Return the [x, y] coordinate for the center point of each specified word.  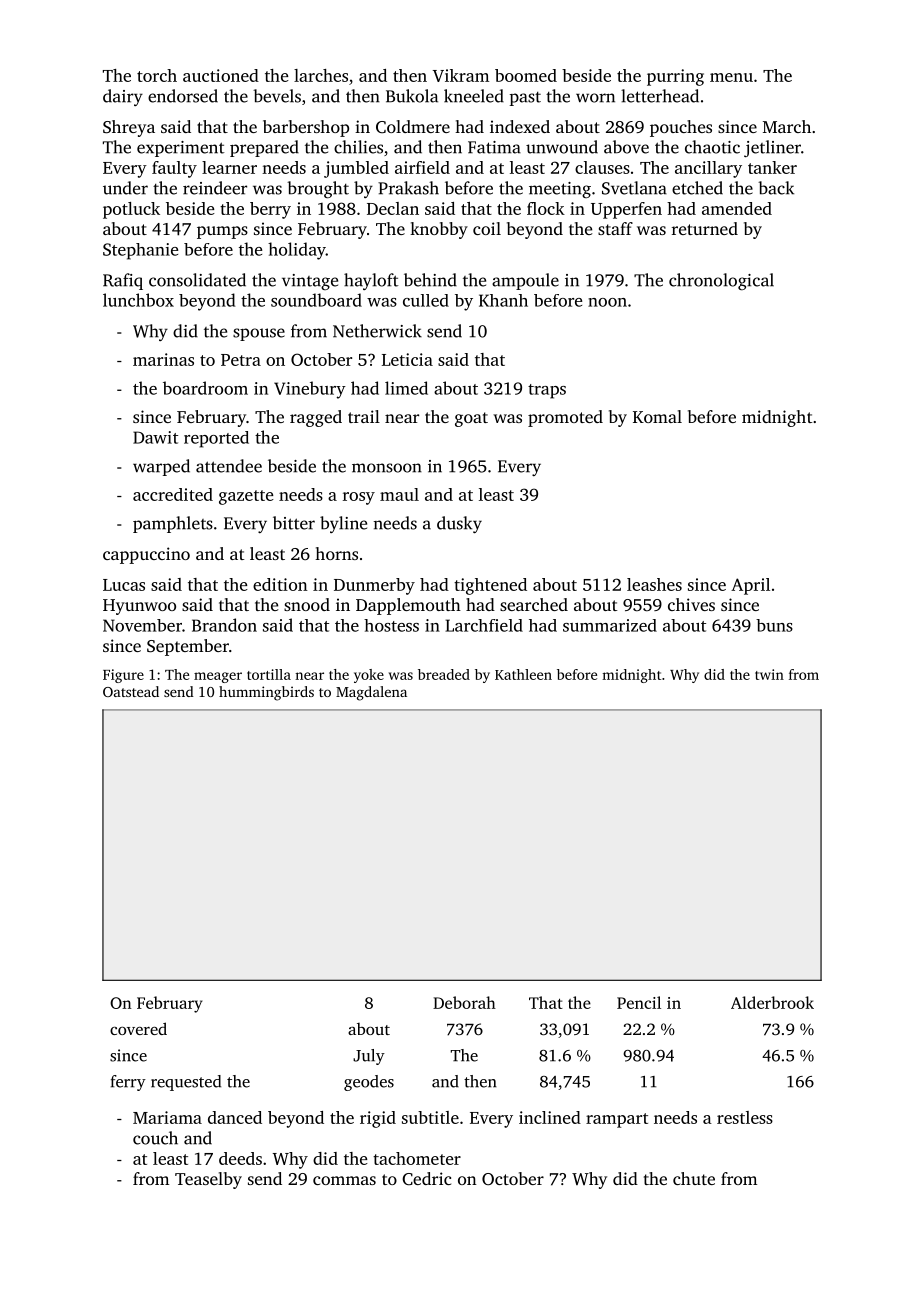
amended [737, 208]
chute [694, 1178]
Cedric [426, 1178]
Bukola [412, 96]
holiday [297, 251]
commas [344, 1180]
